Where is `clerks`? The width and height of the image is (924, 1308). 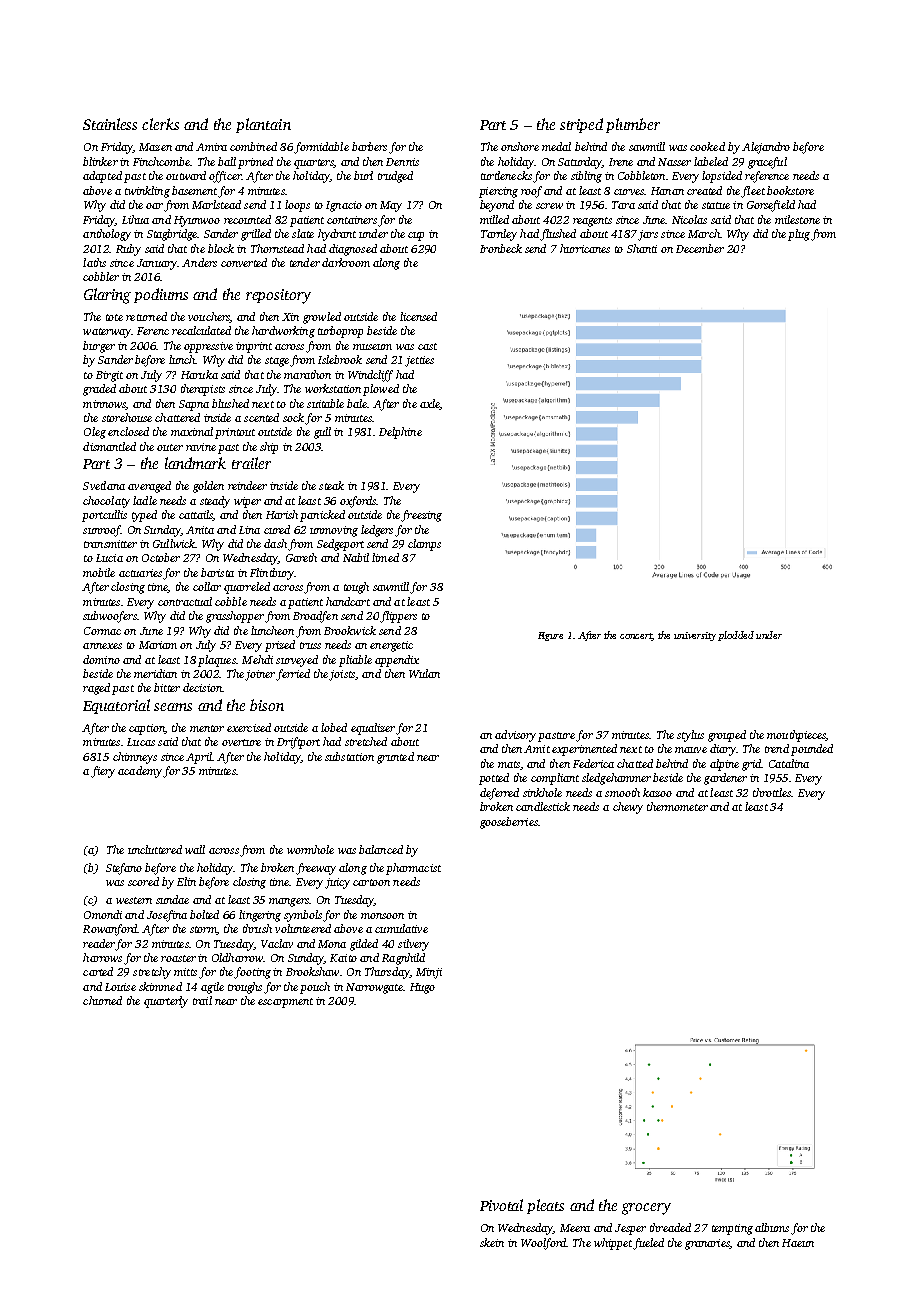 clerks is located at coordinates (160, 124).
